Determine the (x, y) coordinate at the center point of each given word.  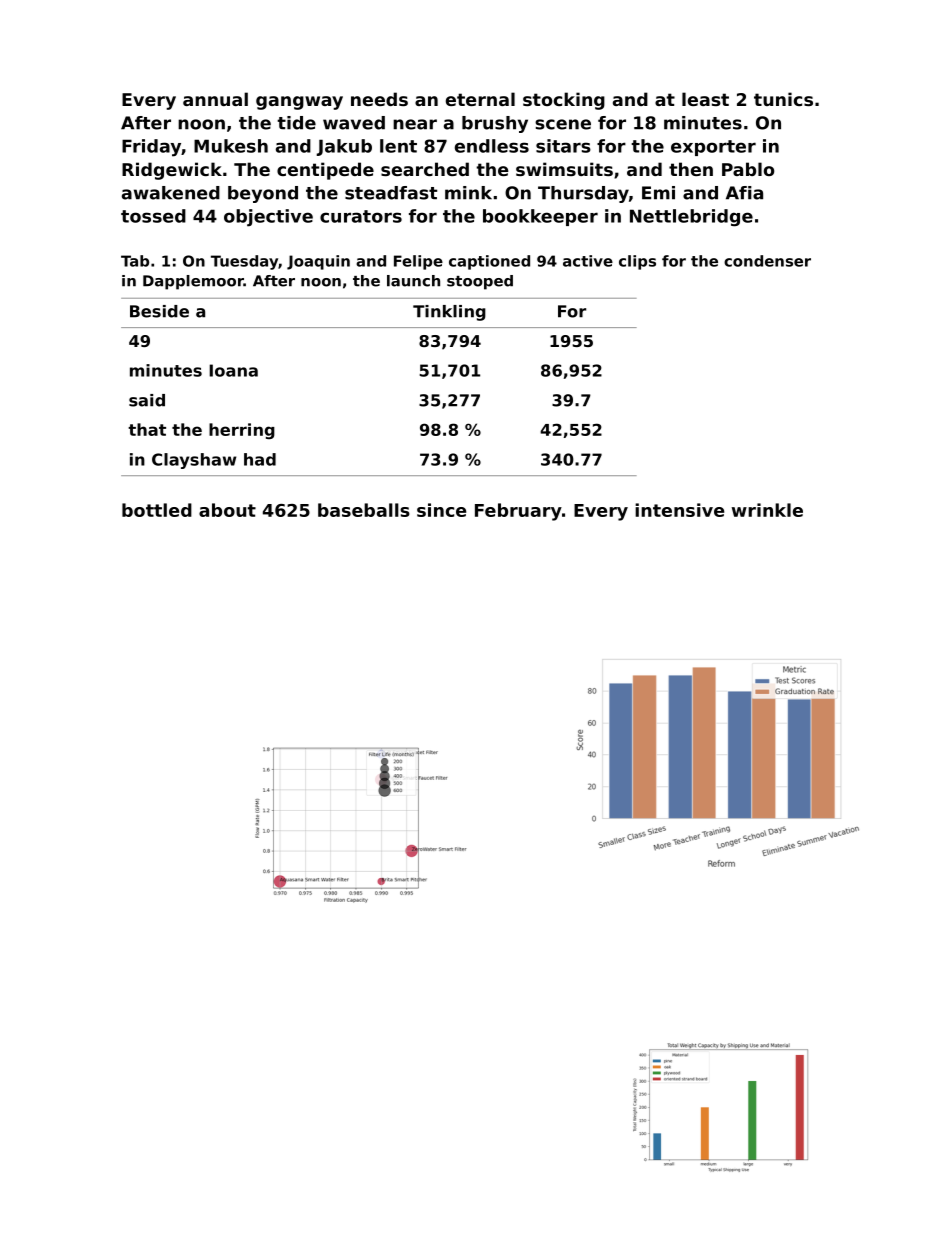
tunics (783, 99)
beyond (263, 194)
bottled (157, 510)
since (441, 510)
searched (425, 169)
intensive (679, 510)
